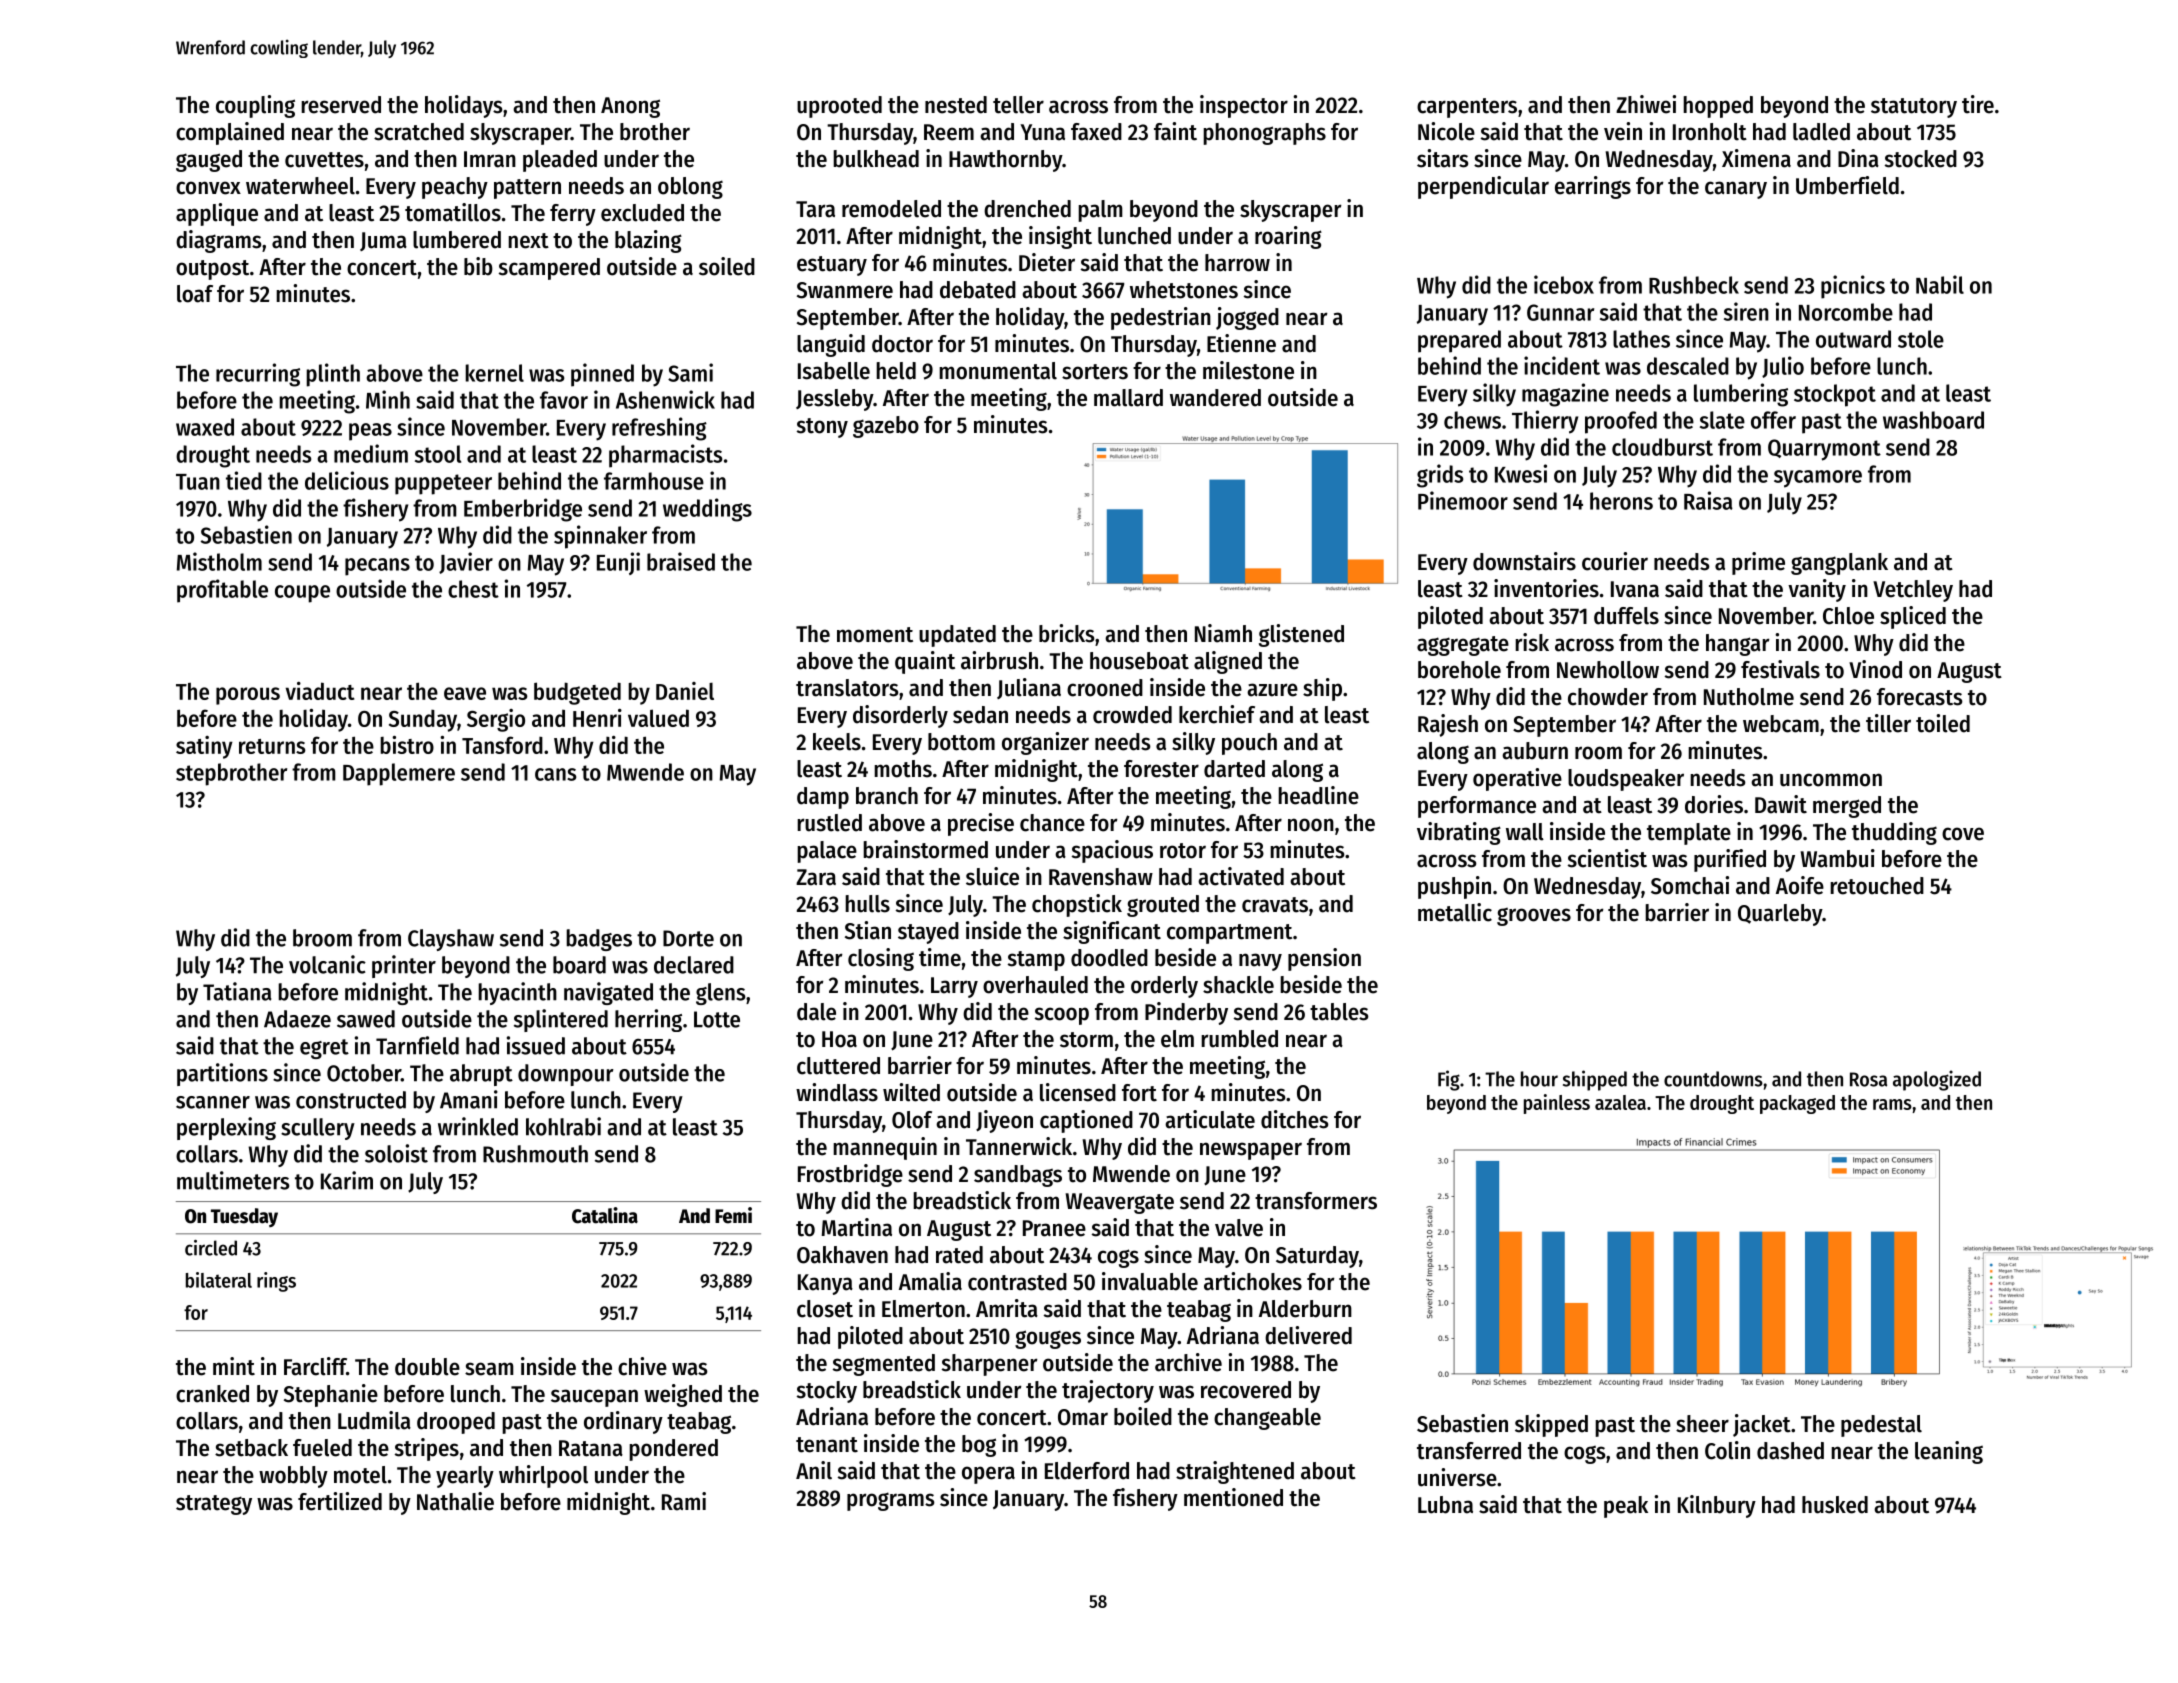  I want to click on Pinemoor, so click(1463, 500).
